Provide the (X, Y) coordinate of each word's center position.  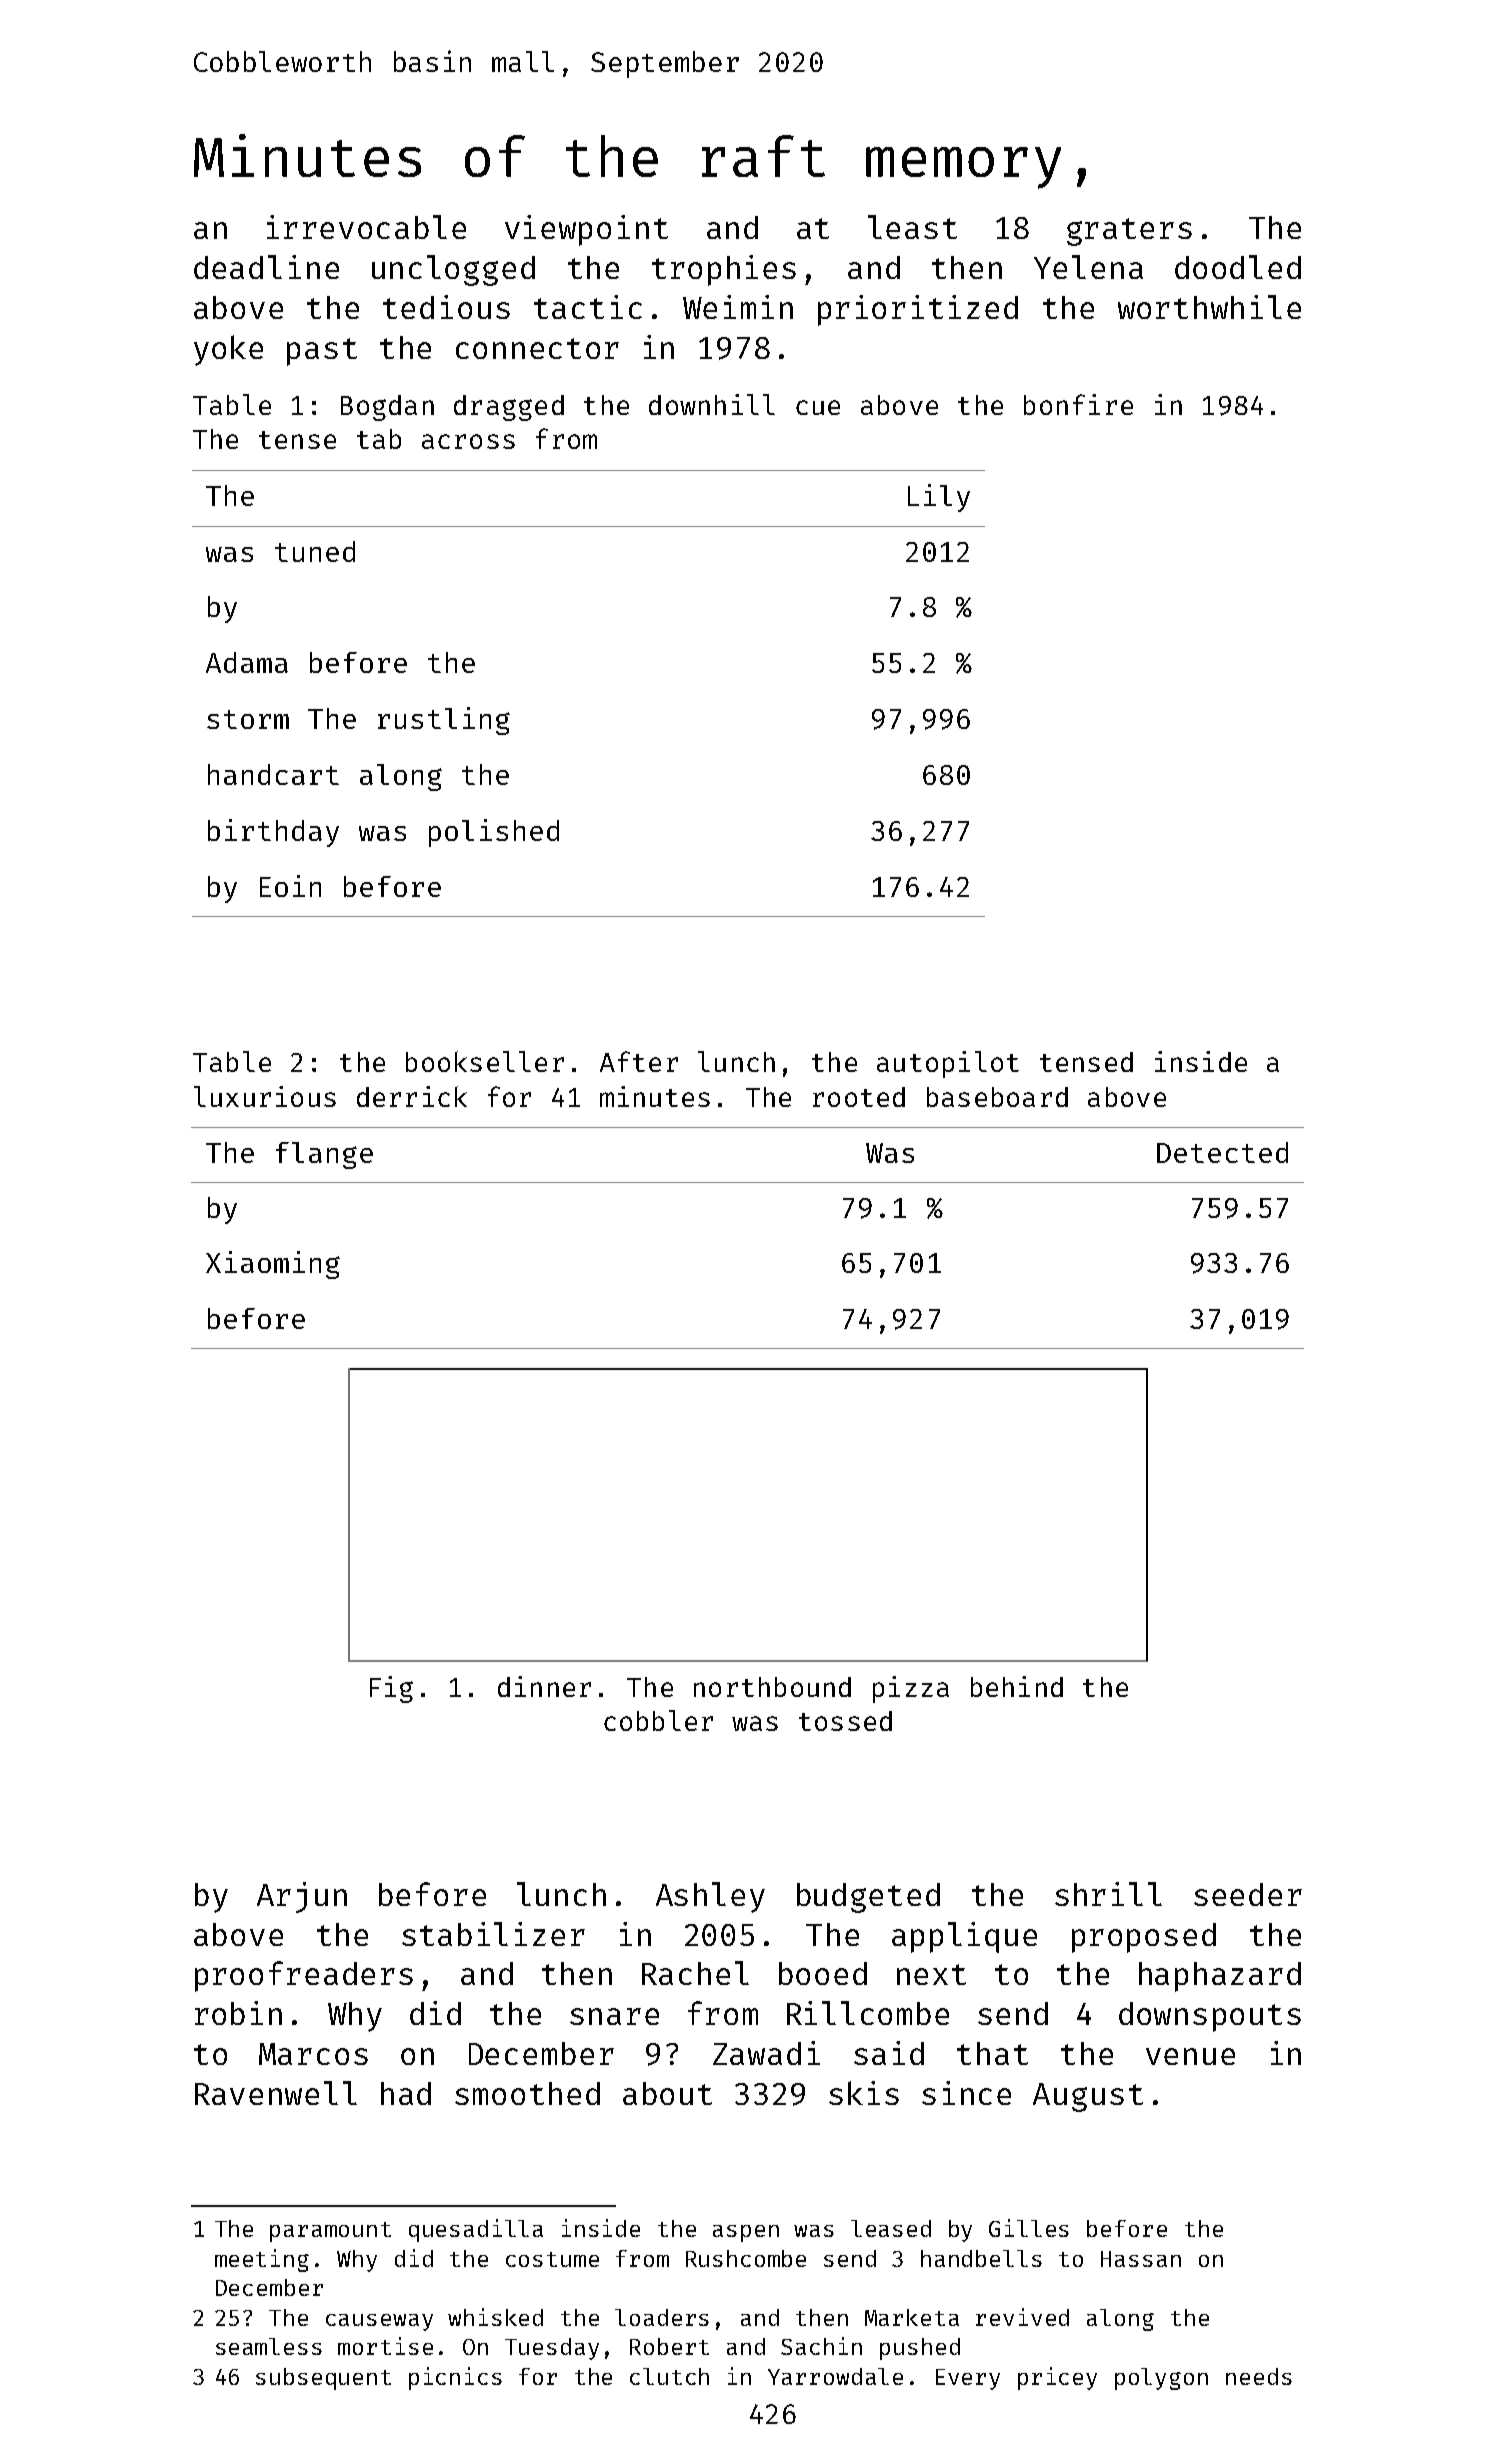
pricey (1057, 2378)
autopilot (948, 1064)
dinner (544, 1686)
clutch (669, 2376)
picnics (455, 2378)
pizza (911, 1689)
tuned (315, 551)
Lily (939, 498)
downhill (712, 404)
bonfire (1078, 404)
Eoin (290, 886)
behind (1017, 1686)
